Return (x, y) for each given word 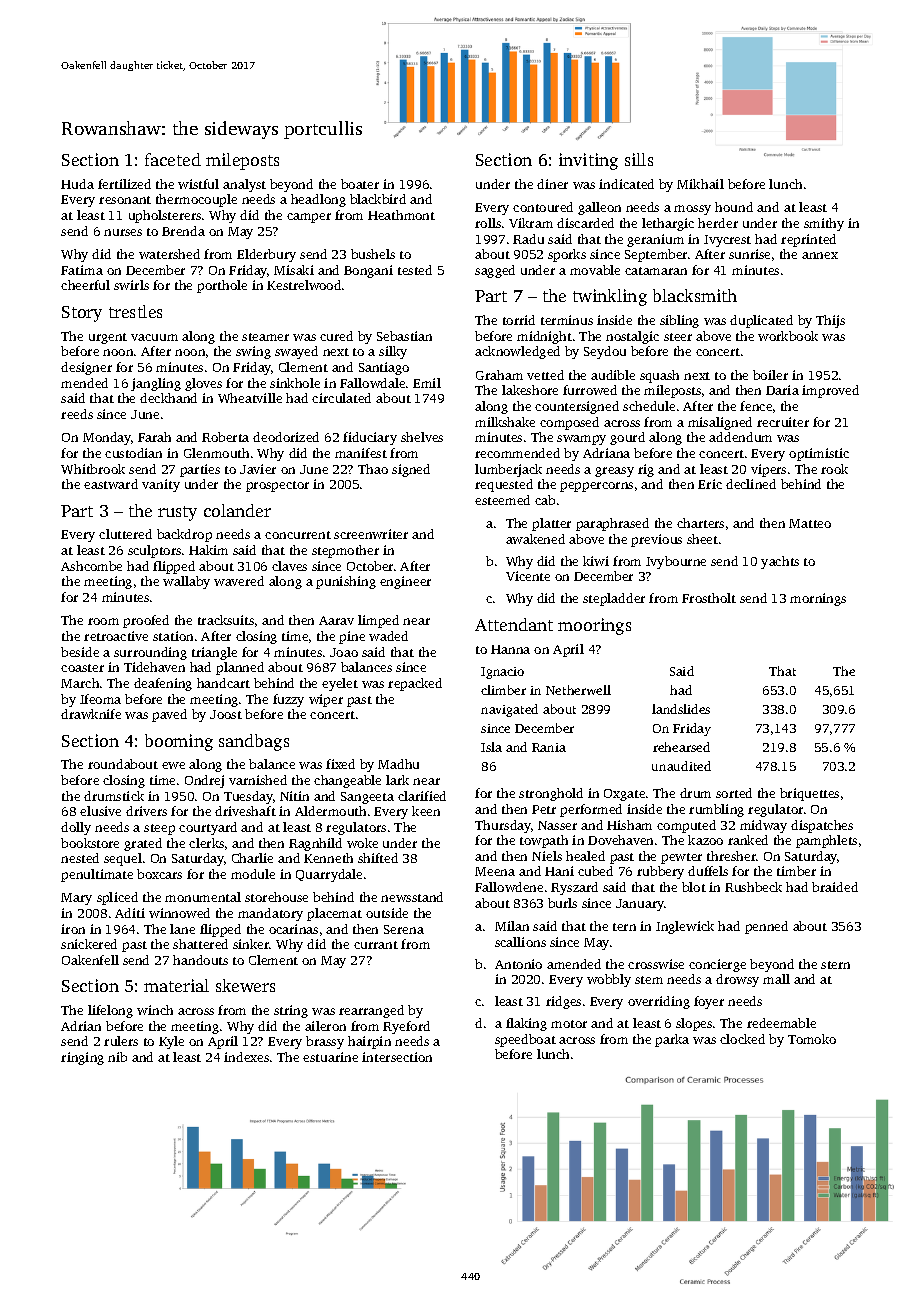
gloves (203, 384)
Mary (76, 899)
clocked (742, 1039)
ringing (82, 1058)
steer (678, 337)
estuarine (330, 1057)
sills (639, 159)
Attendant (514, 624)
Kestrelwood (304, 285)
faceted (173, 159)
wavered (239, 581)
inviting (588, 161)
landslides (681, 709)
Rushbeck (753, 887)
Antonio (518, 964)
